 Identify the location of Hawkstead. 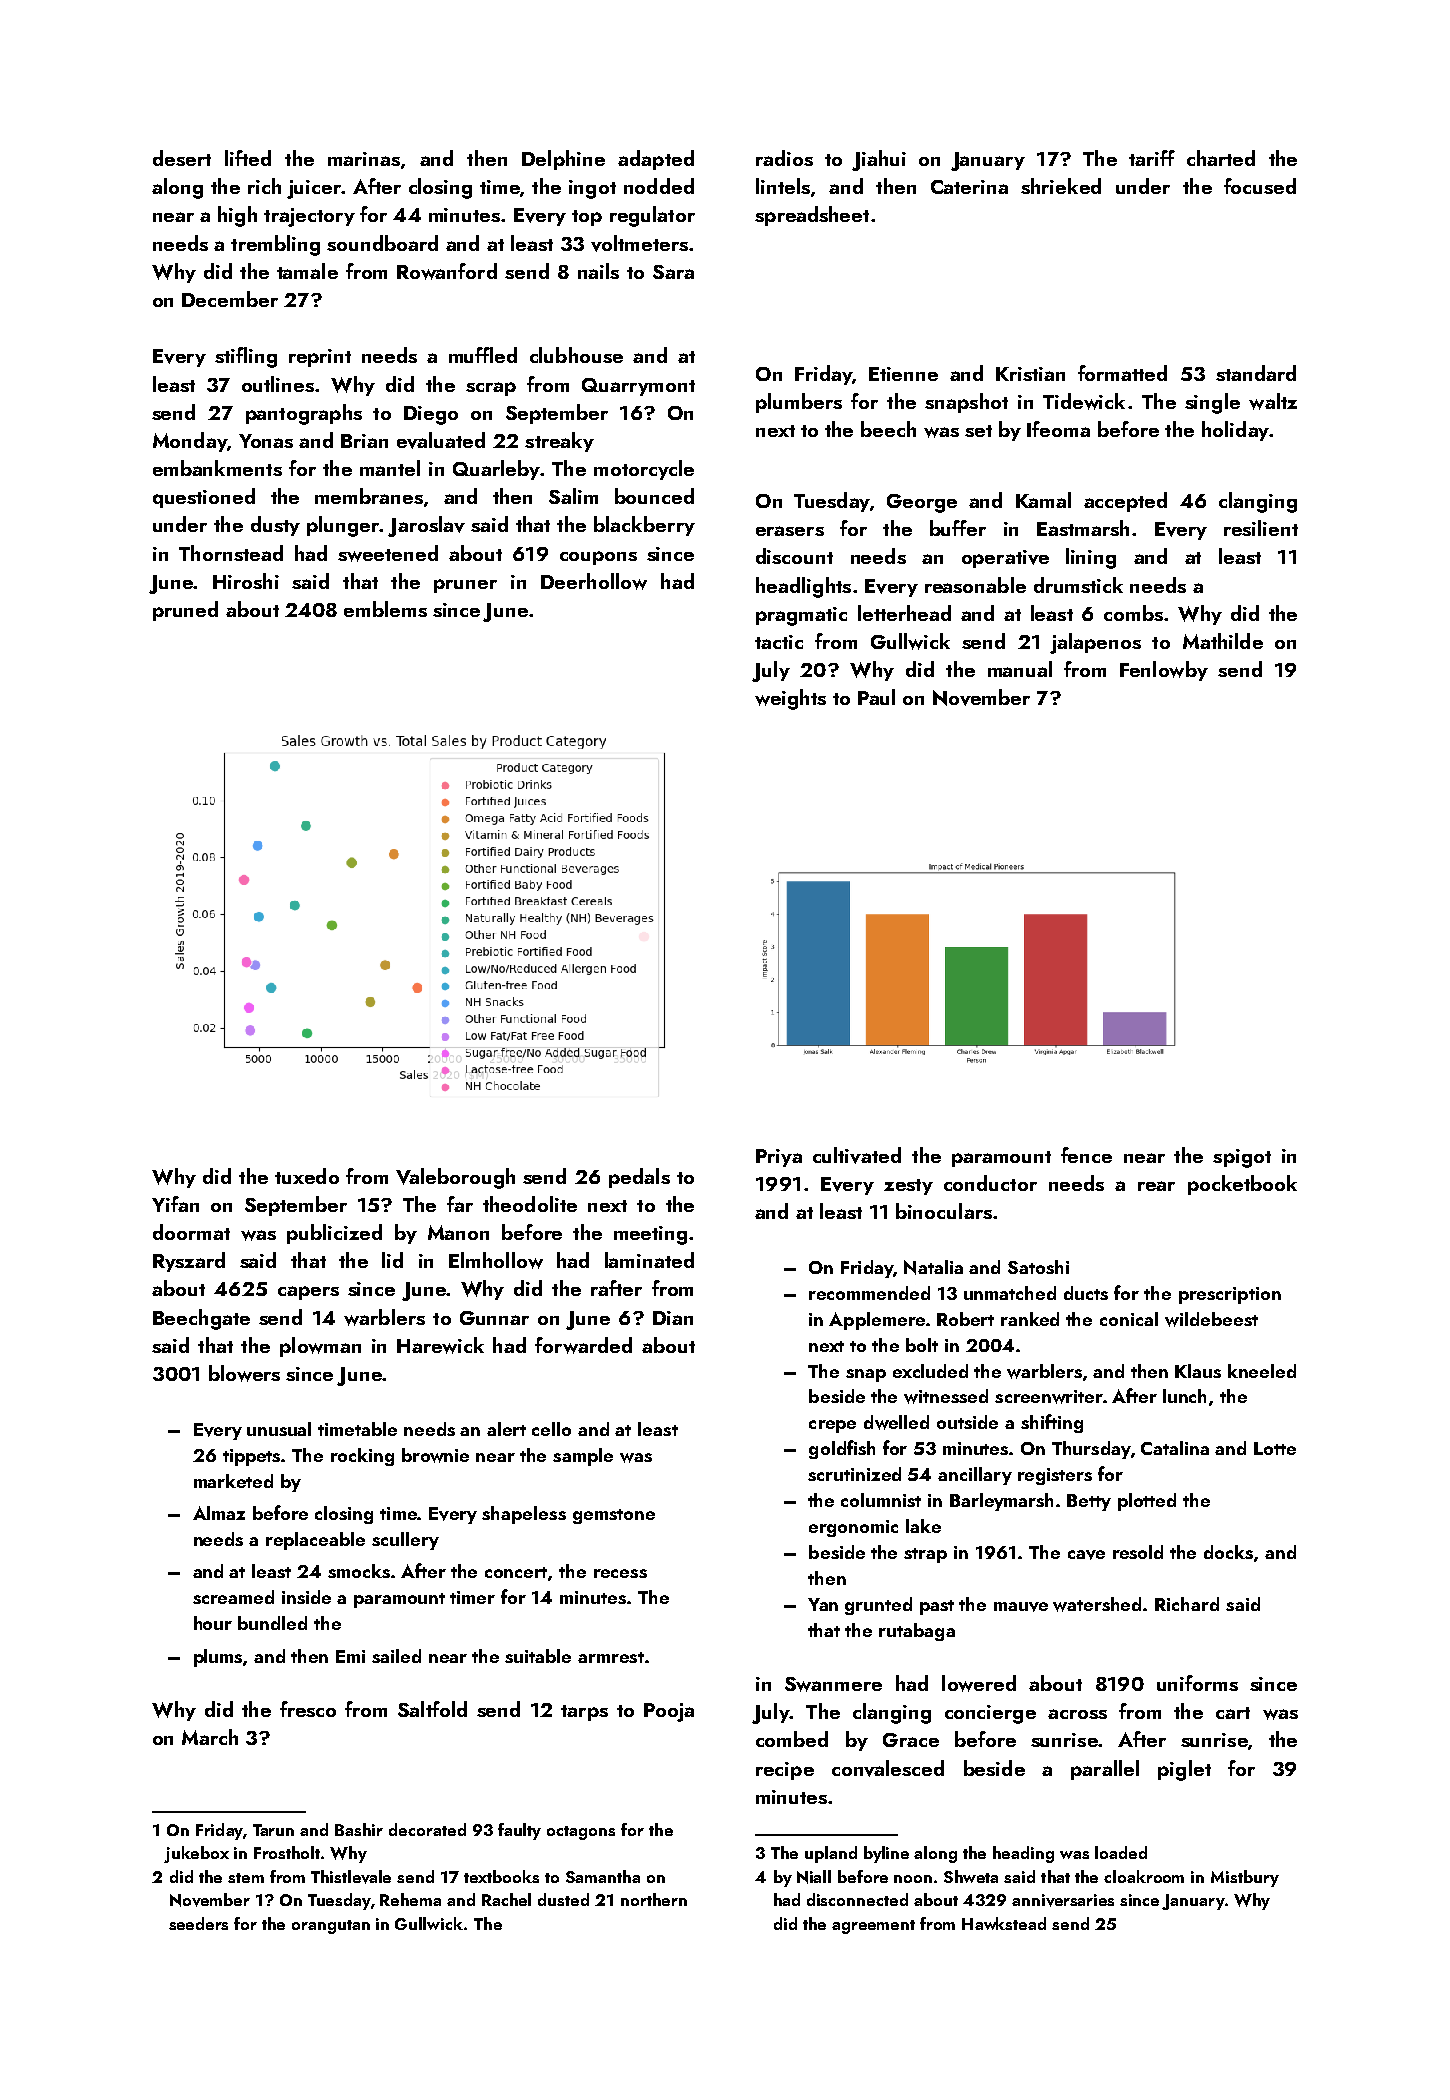
(1004, 1923).
